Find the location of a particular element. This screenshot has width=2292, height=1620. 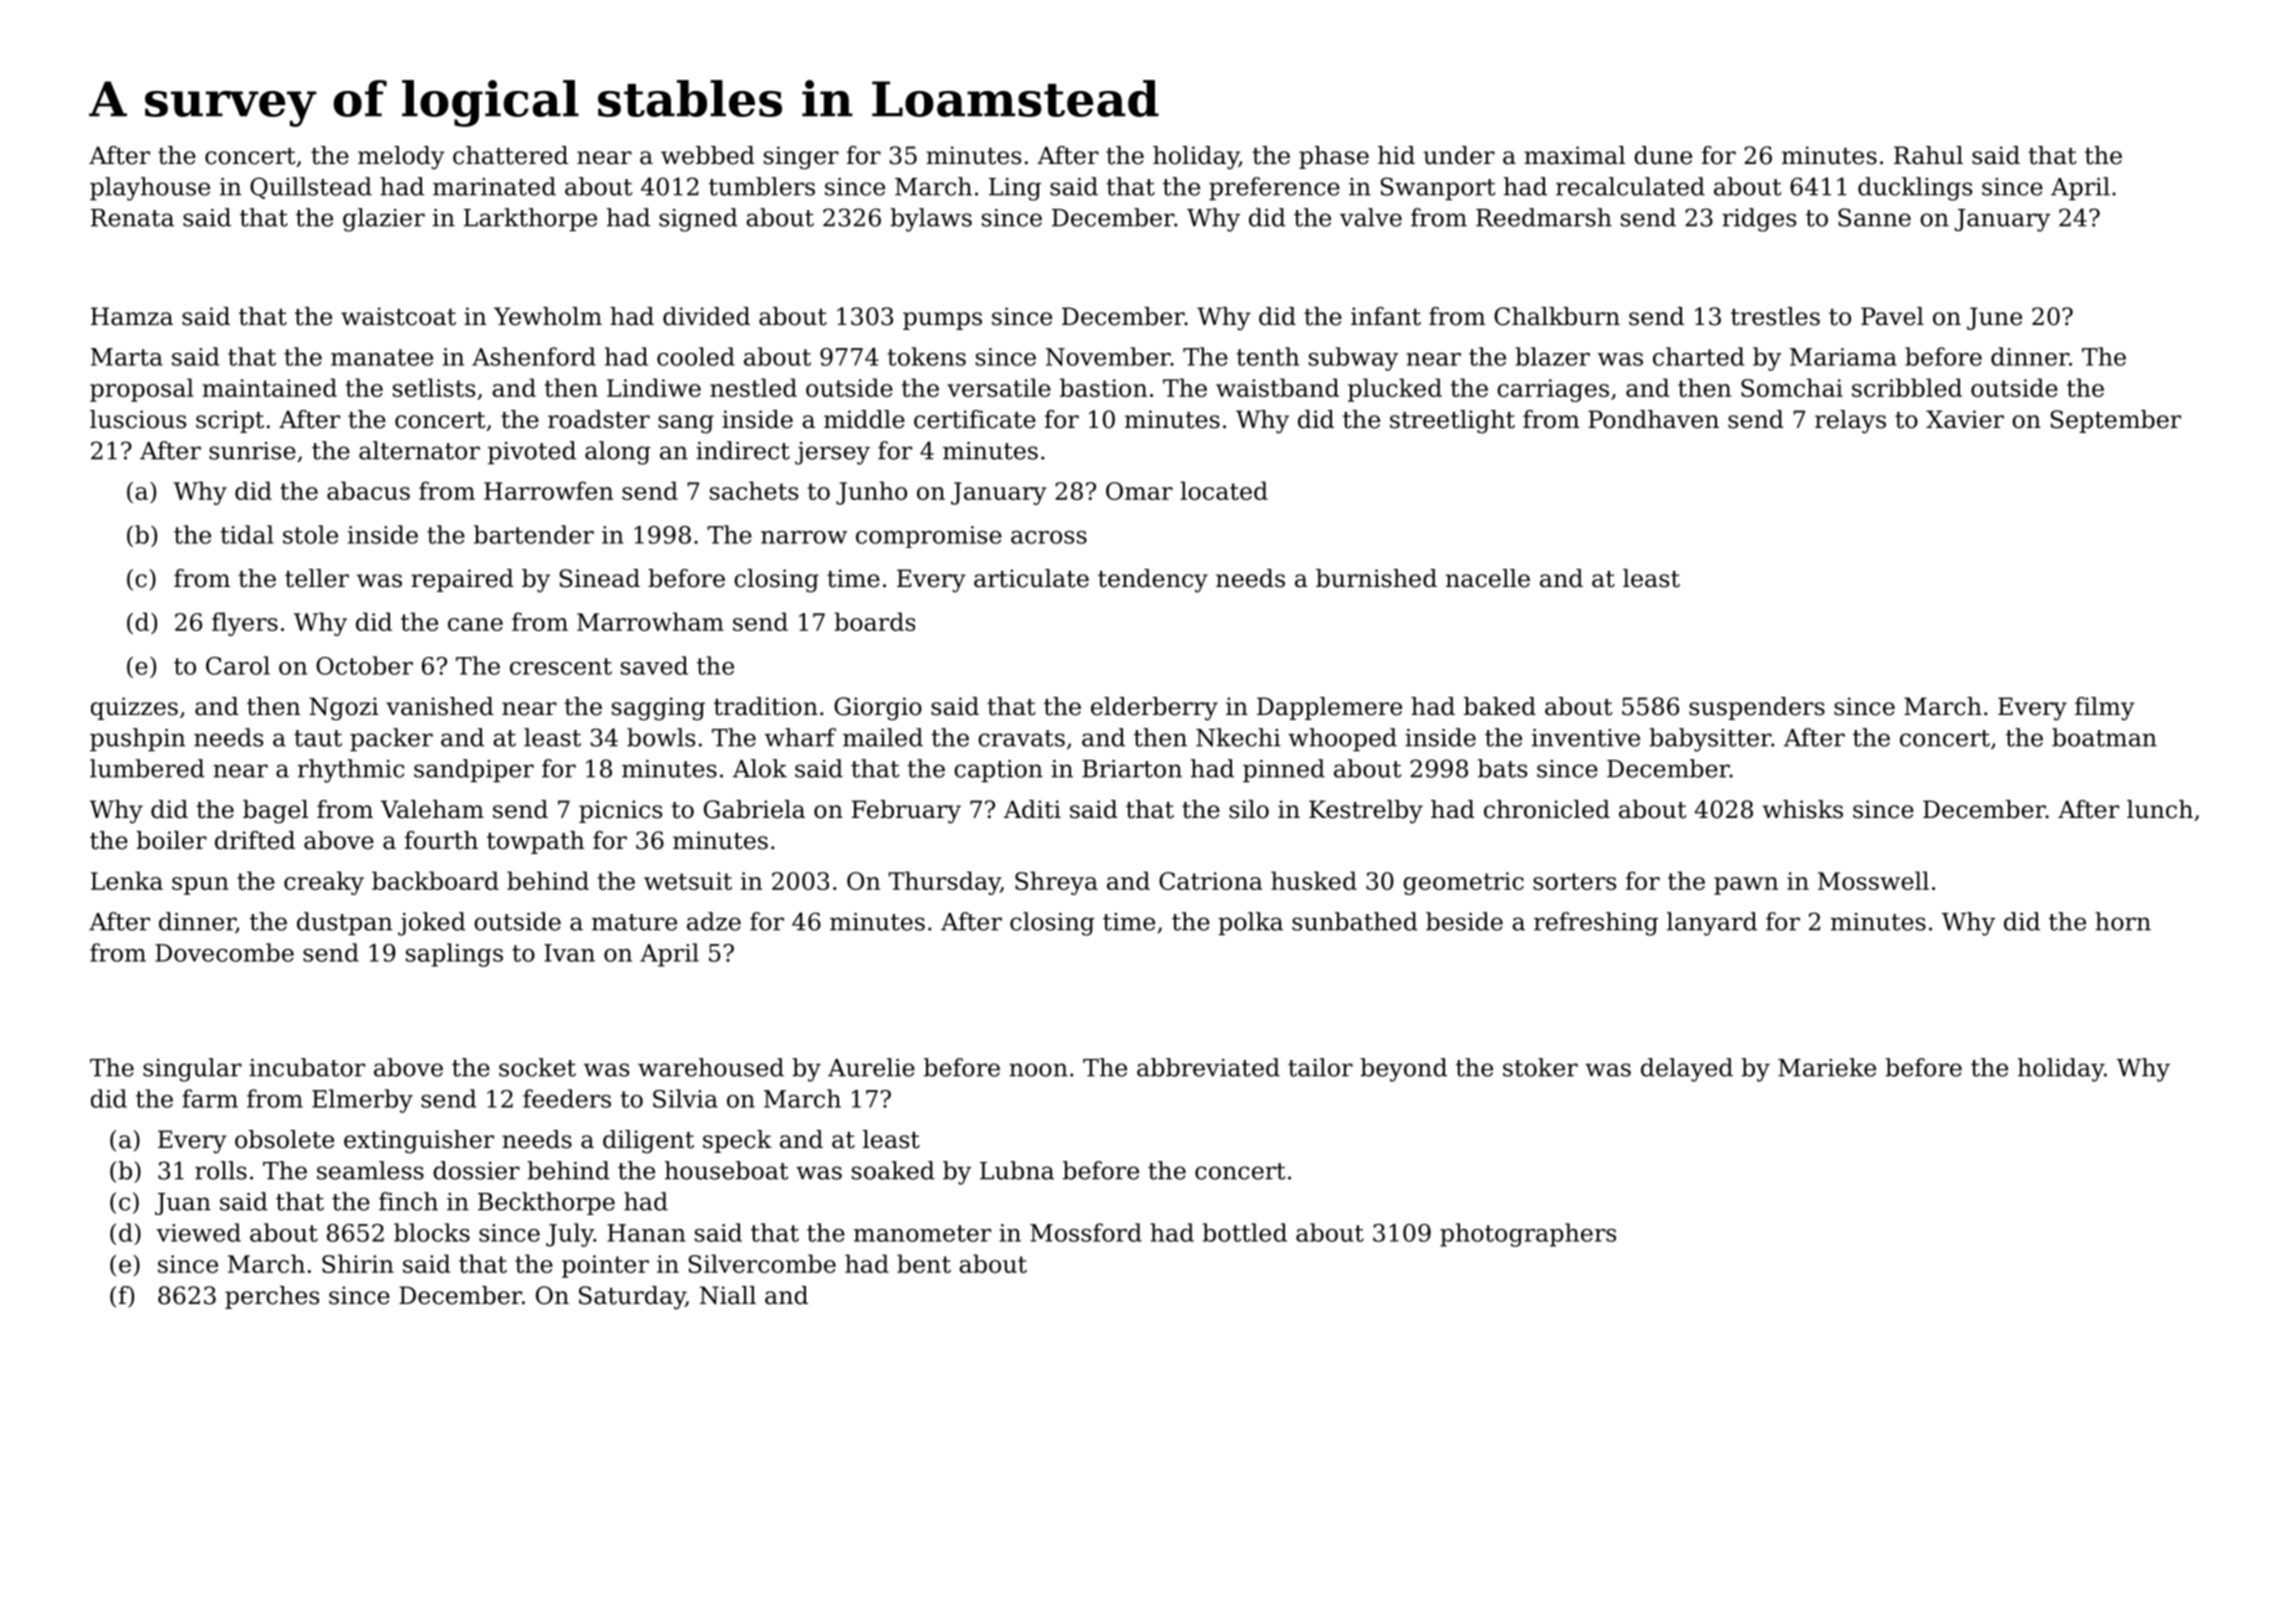

Saturday is located at coordinates (632, 1298).
